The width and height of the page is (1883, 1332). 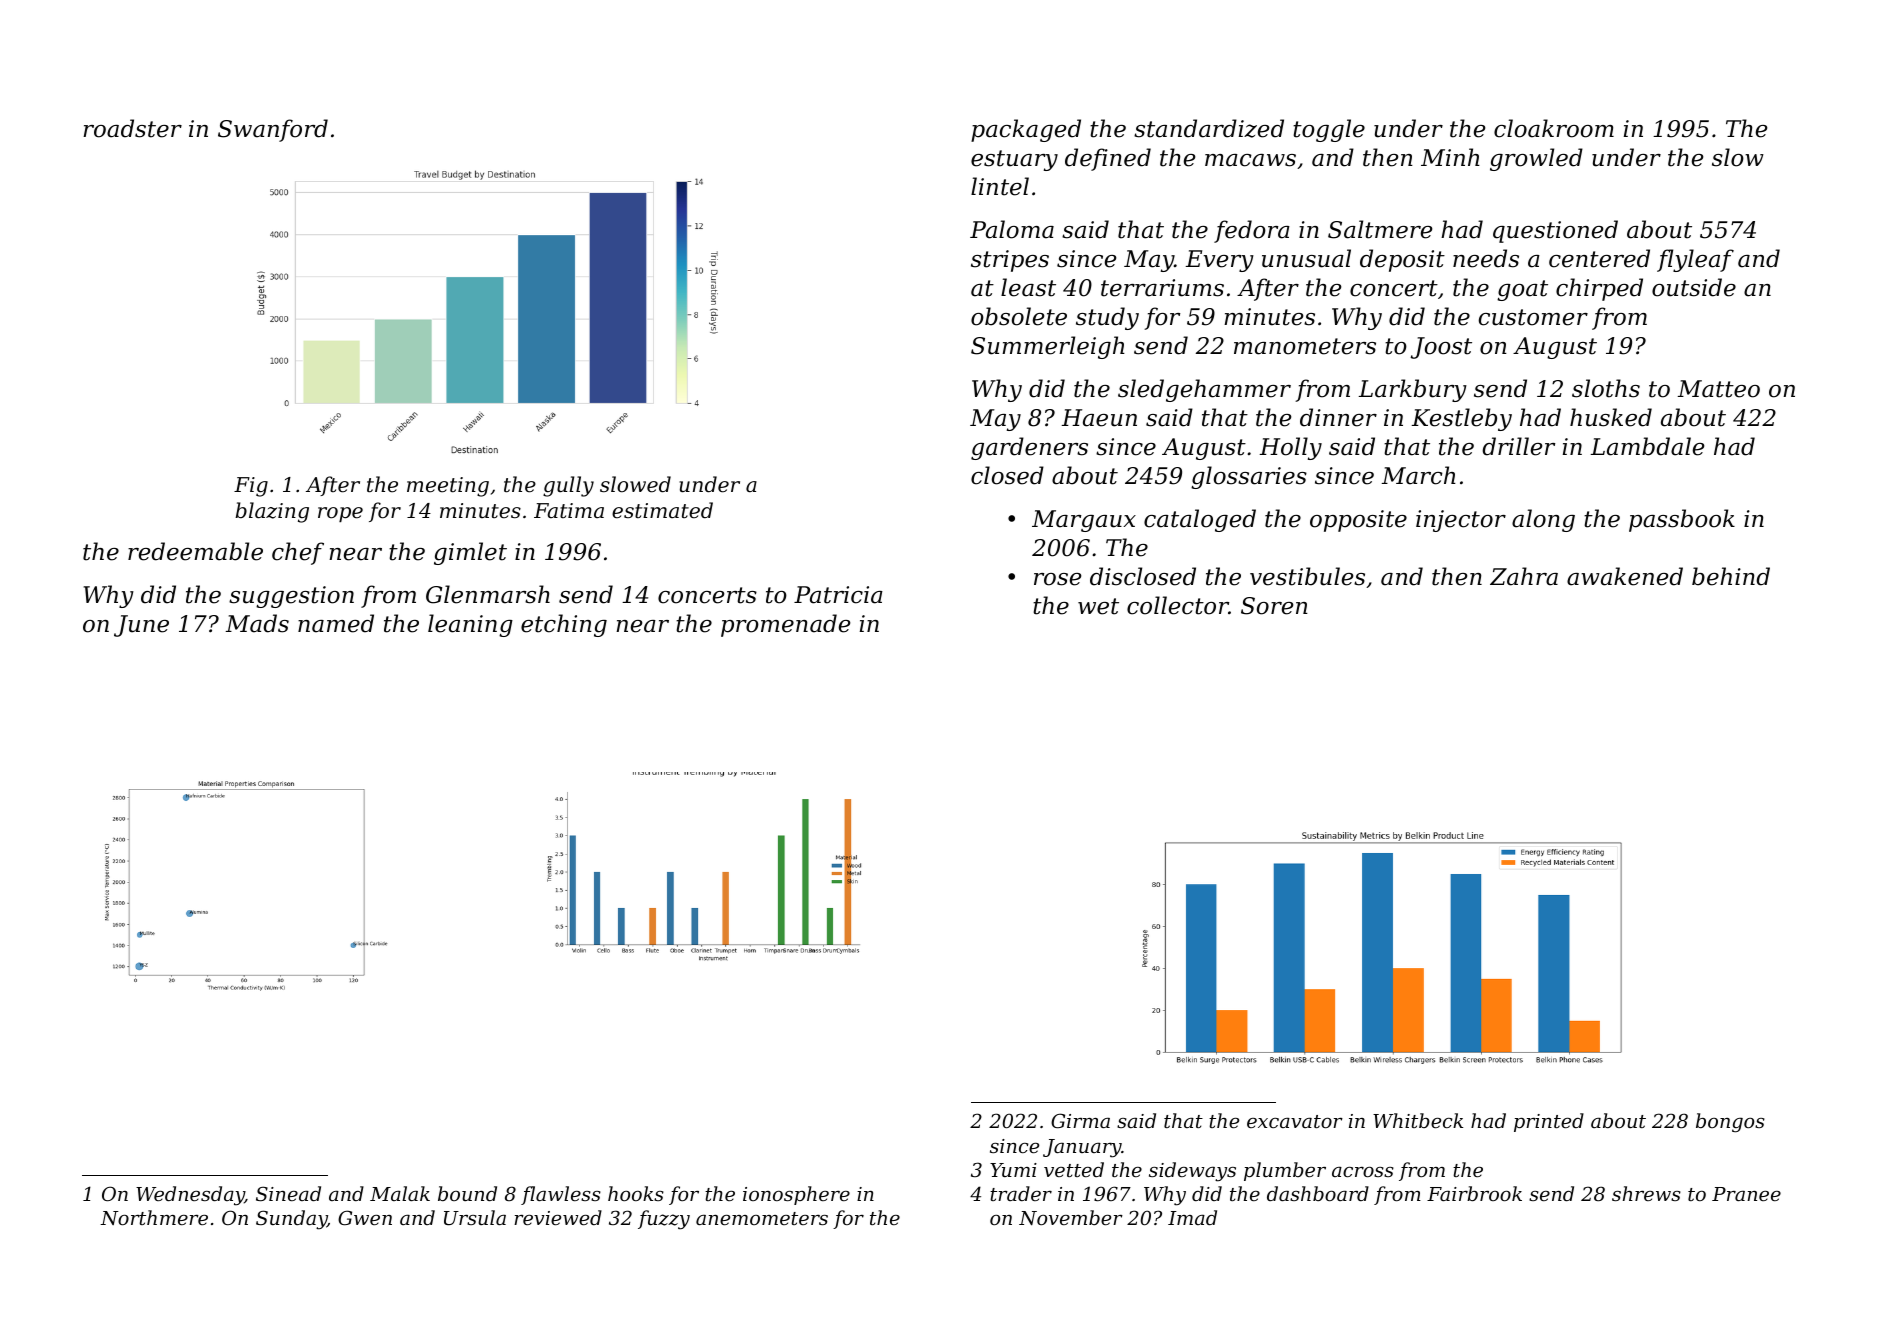 What do you see at coordinates (1026, 130) in the page?
I see `packaged` at bounding box center [1026, 130].
